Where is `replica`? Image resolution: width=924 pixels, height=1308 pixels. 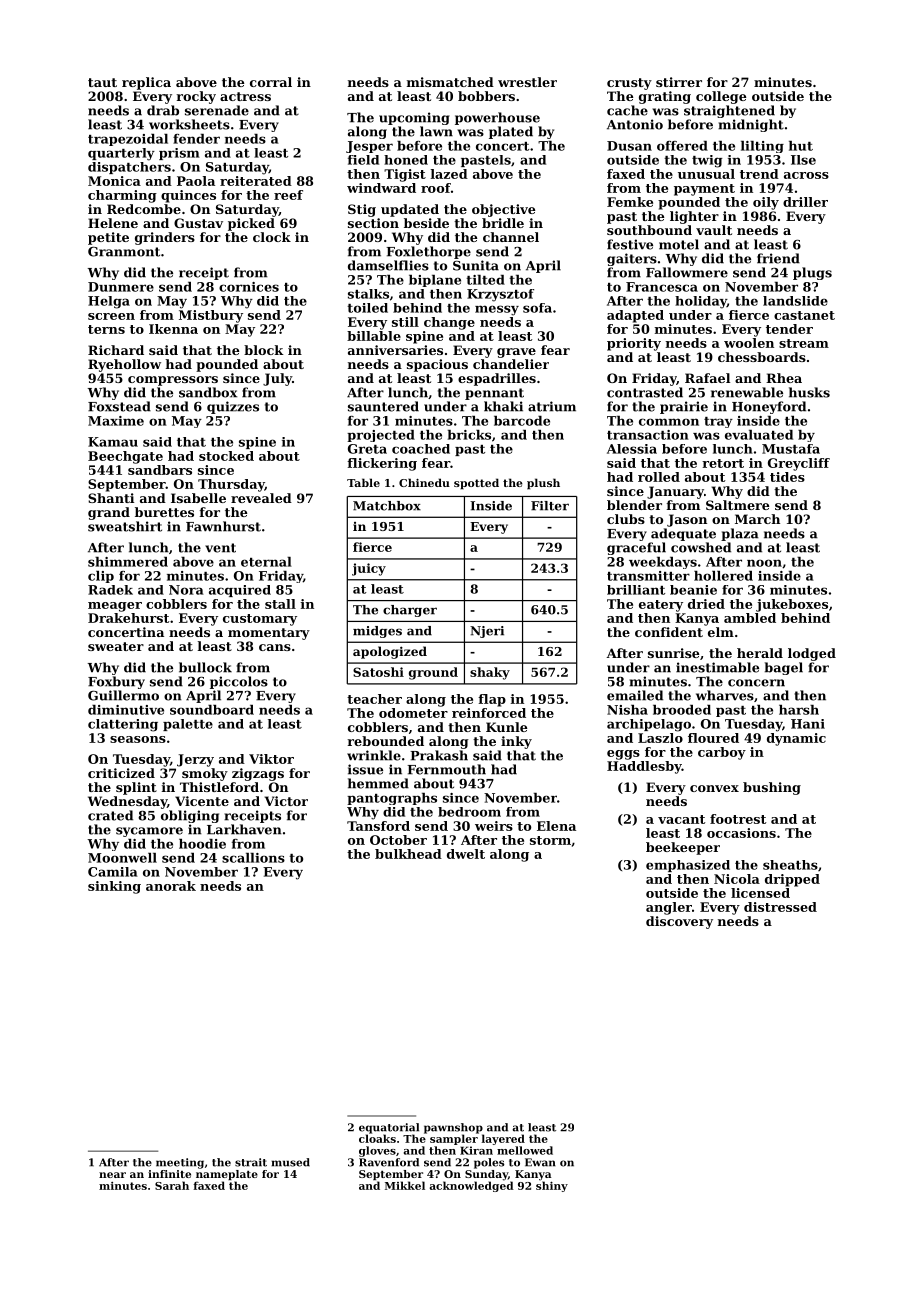 replica is located at coordinates (146, 83).
